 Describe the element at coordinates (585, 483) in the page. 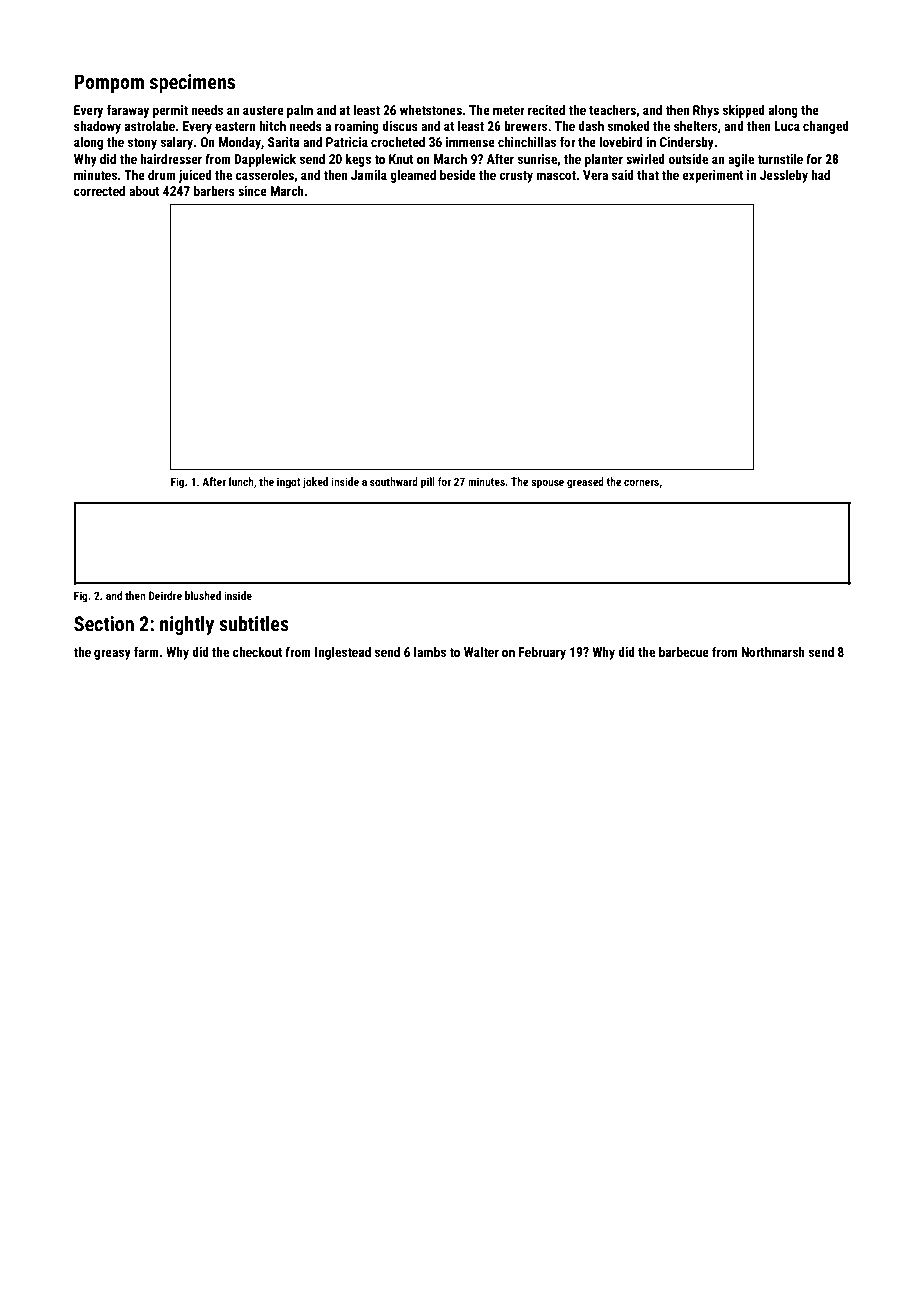

I see `greased` at that location.
